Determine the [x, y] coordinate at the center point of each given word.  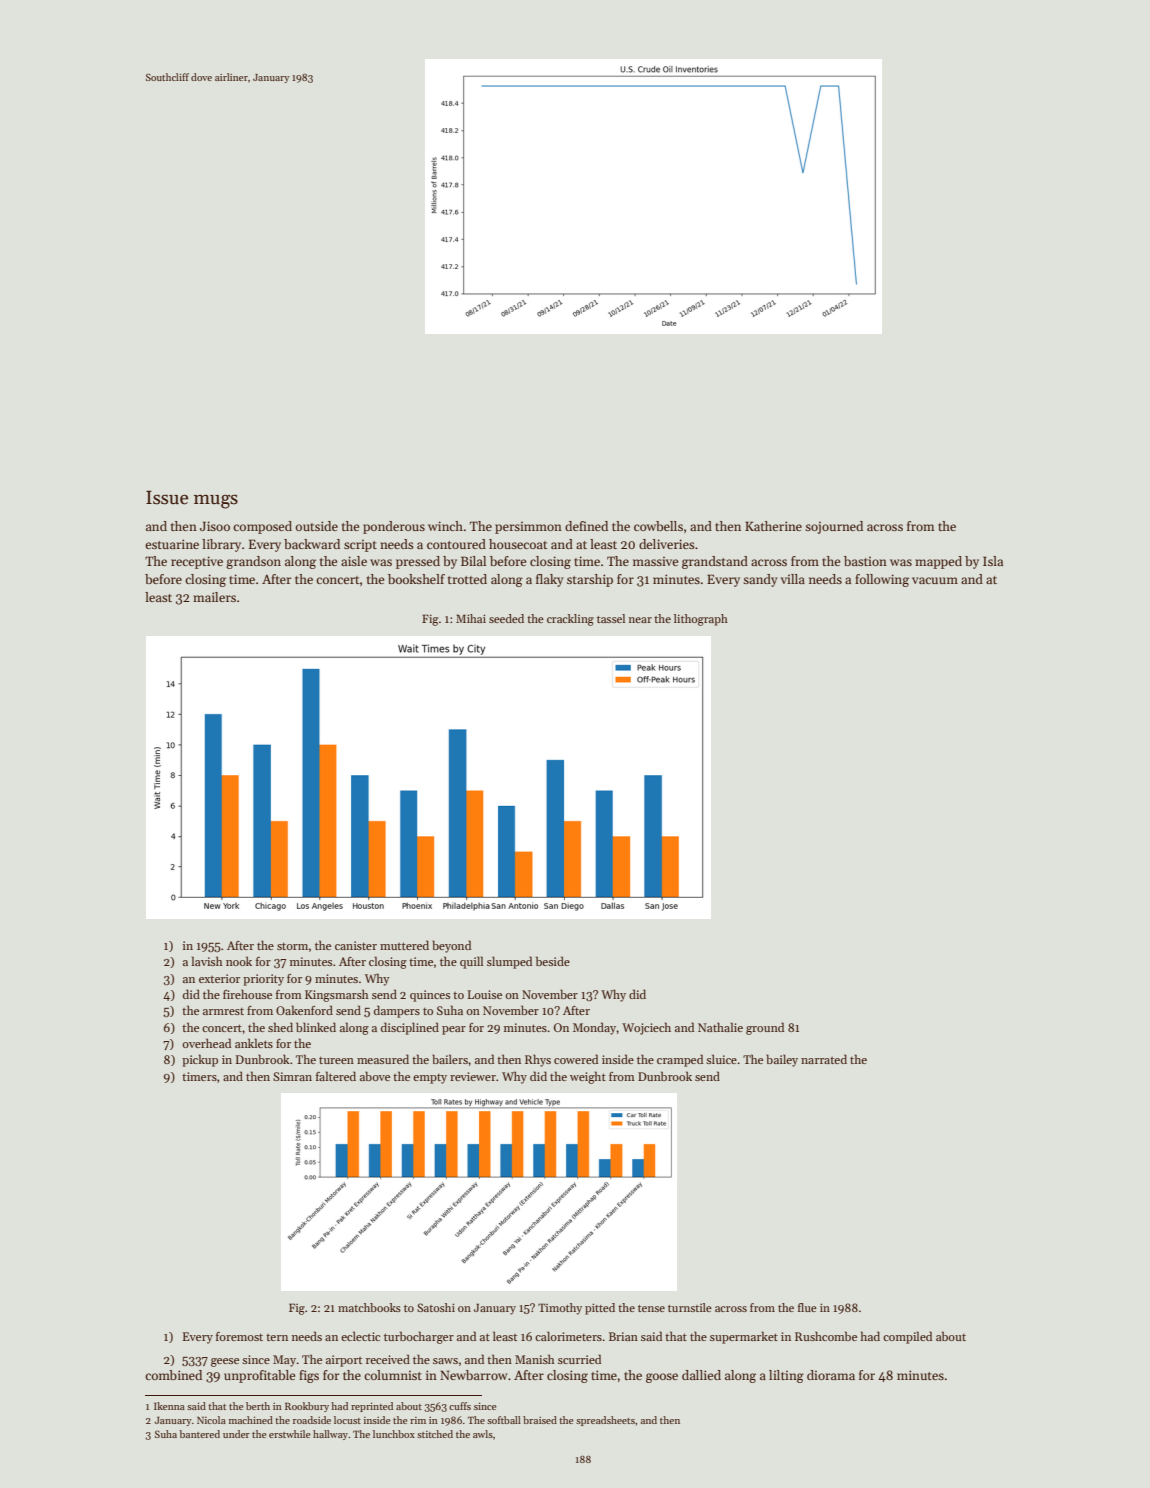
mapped [938, 562]
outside [317, 526]
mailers [214, 597]
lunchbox [394, 1434]
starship [590, 580]
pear [454, 1030]
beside [553, 961]
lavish [207, 961]
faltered [336, 1076]
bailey [782, 1060]
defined [586, 526]
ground [765, 1028]
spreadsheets [605, 1421]
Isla [993, 561]
